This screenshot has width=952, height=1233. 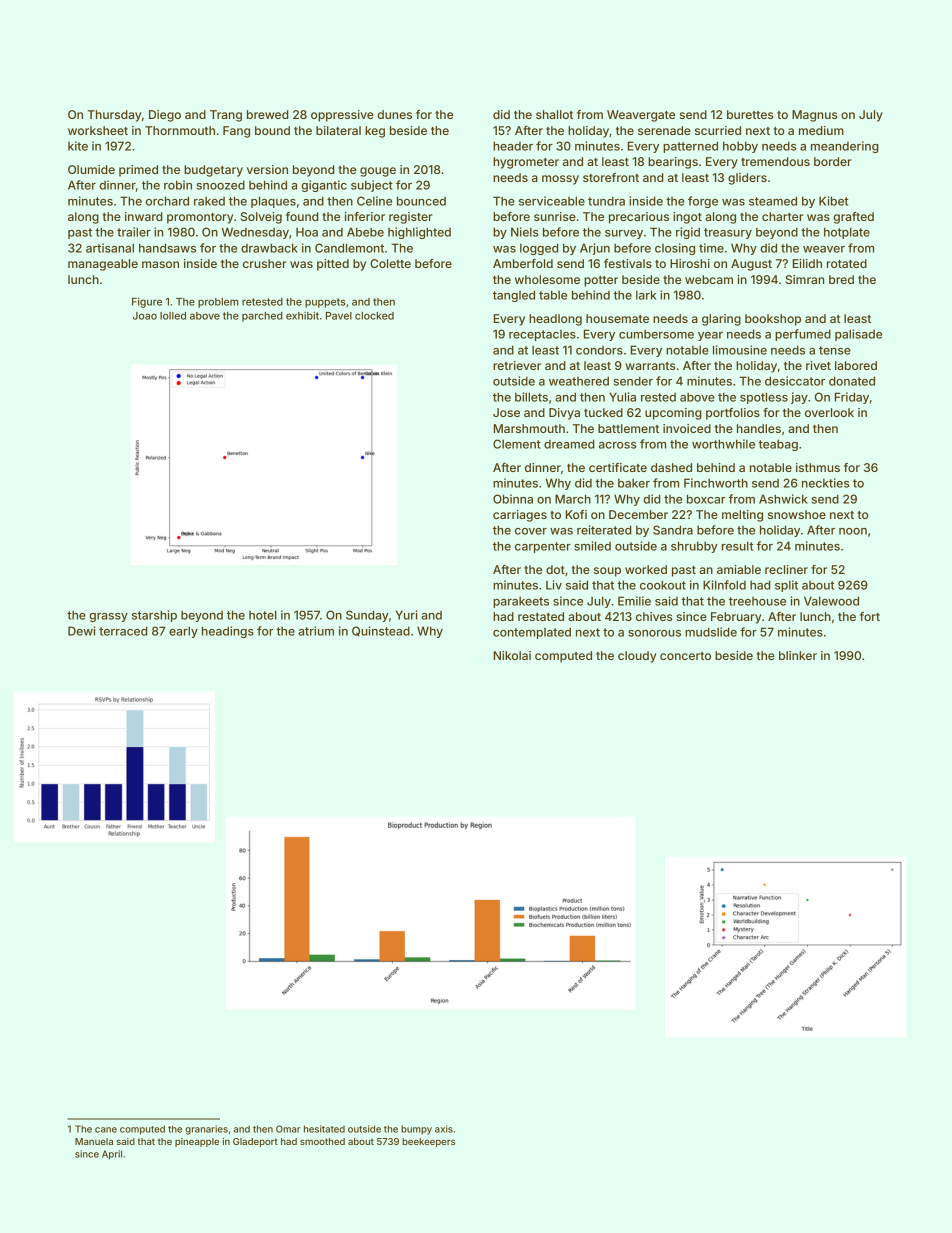 I want to click on early, so click(x=183, y=632).
